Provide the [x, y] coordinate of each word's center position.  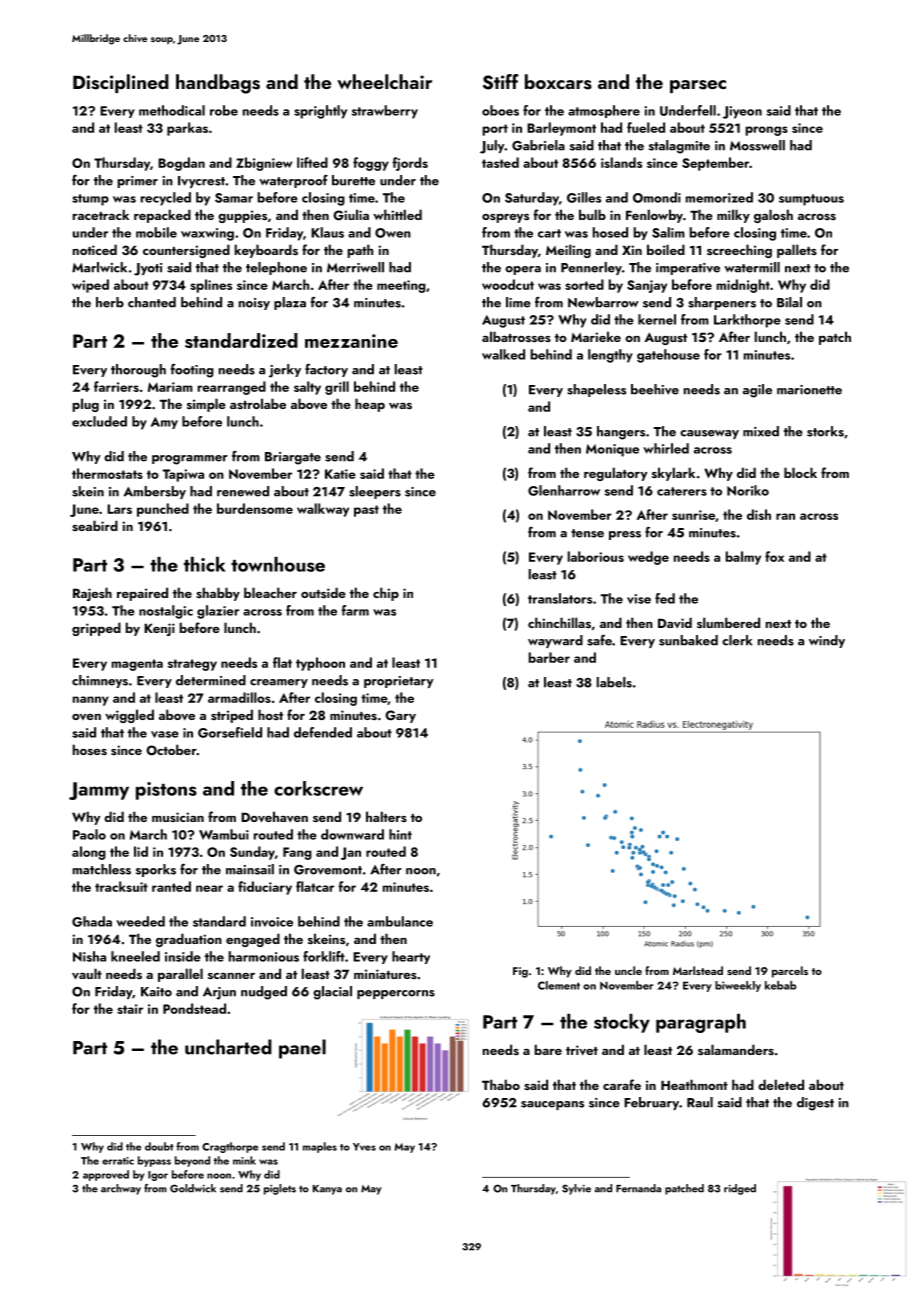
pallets [797, 251]
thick [205, 564]
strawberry [384, 112]
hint [400, 834]
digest [815, 1104]
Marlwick [99, 267]
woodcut [508, 284]
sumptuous [811, 200]
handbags [218, 84]
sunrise [693, 515]
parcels [790, 972]
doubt [159, 1146]
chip [386, 594]
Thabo [501, 1084]
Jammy [99, 791]
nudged [264, 993]
